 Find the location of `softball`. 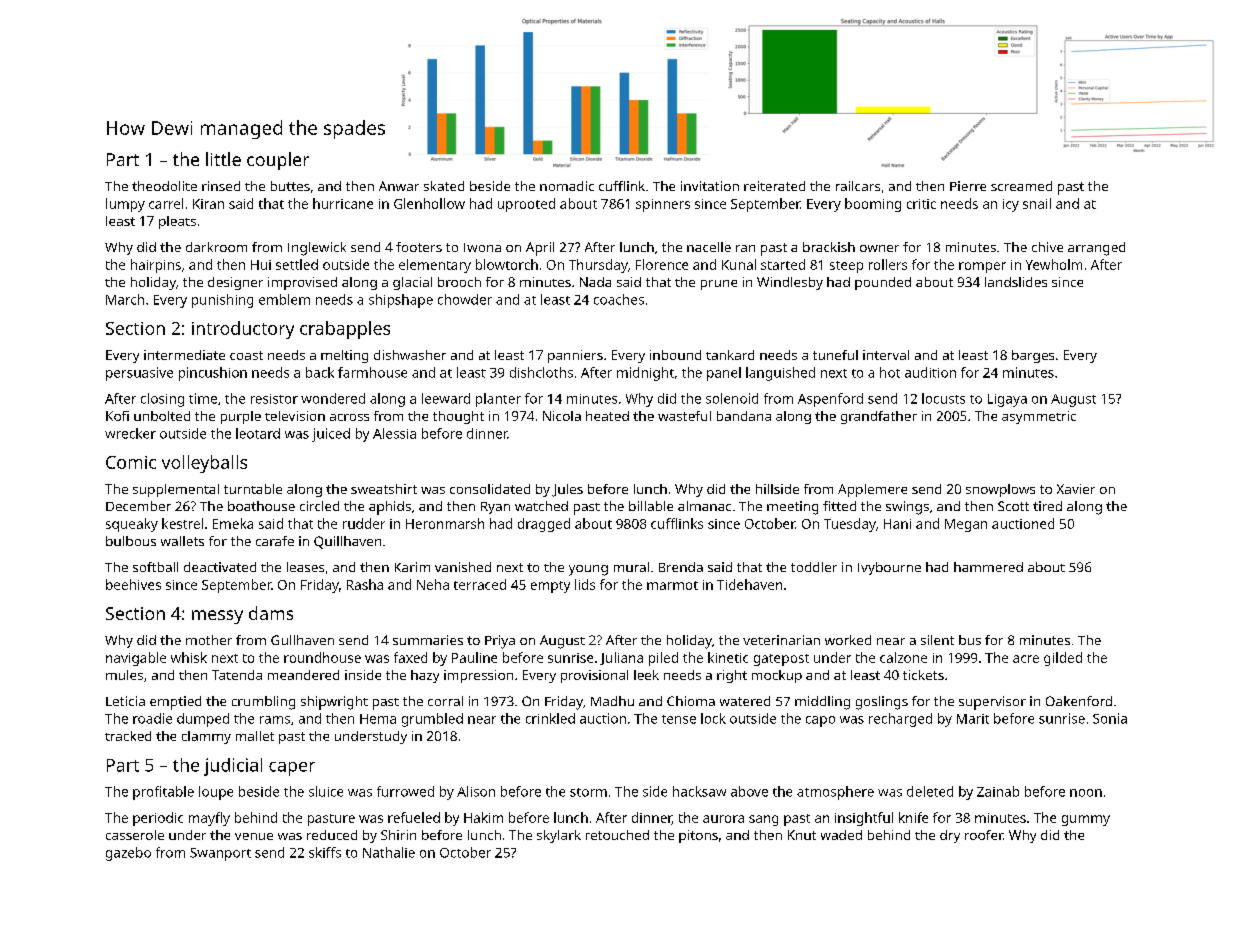

softball is located at coordinates (155, 567).
